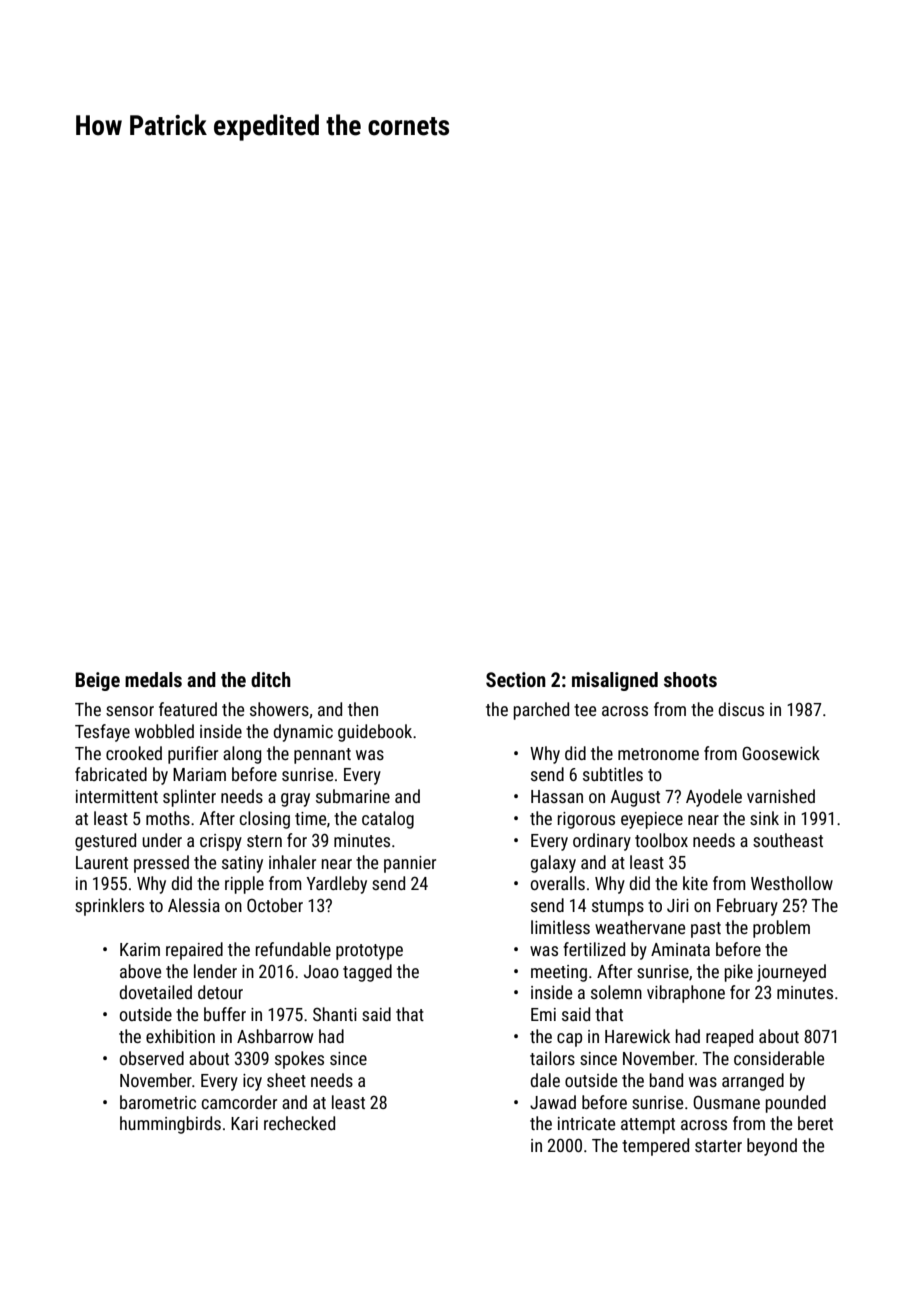 This screenshot has height=1311, width=924. I want to click on featured, so click(188, 709).
